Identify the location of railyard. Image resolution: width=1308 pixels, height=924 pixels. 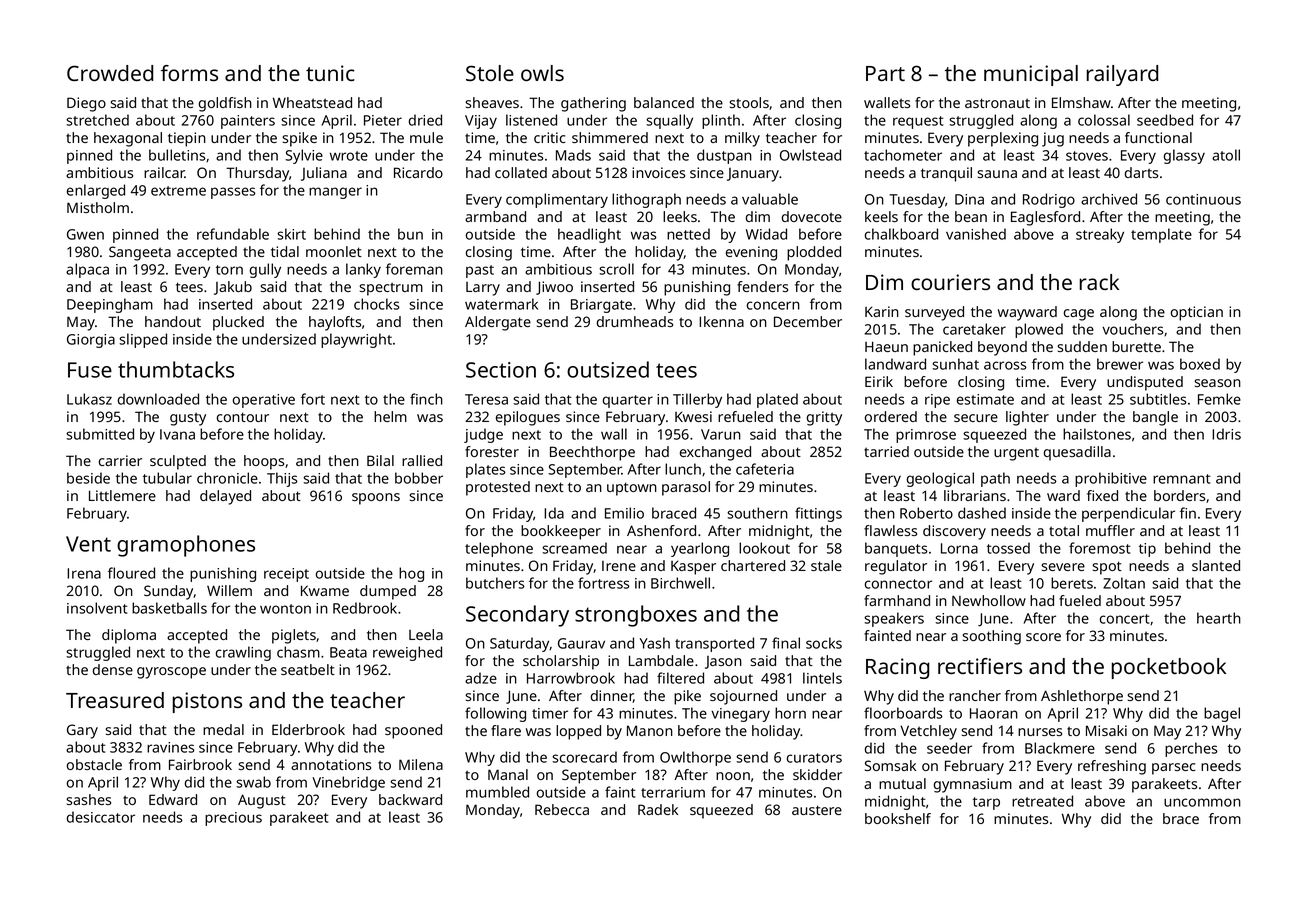
(1122, 75).
